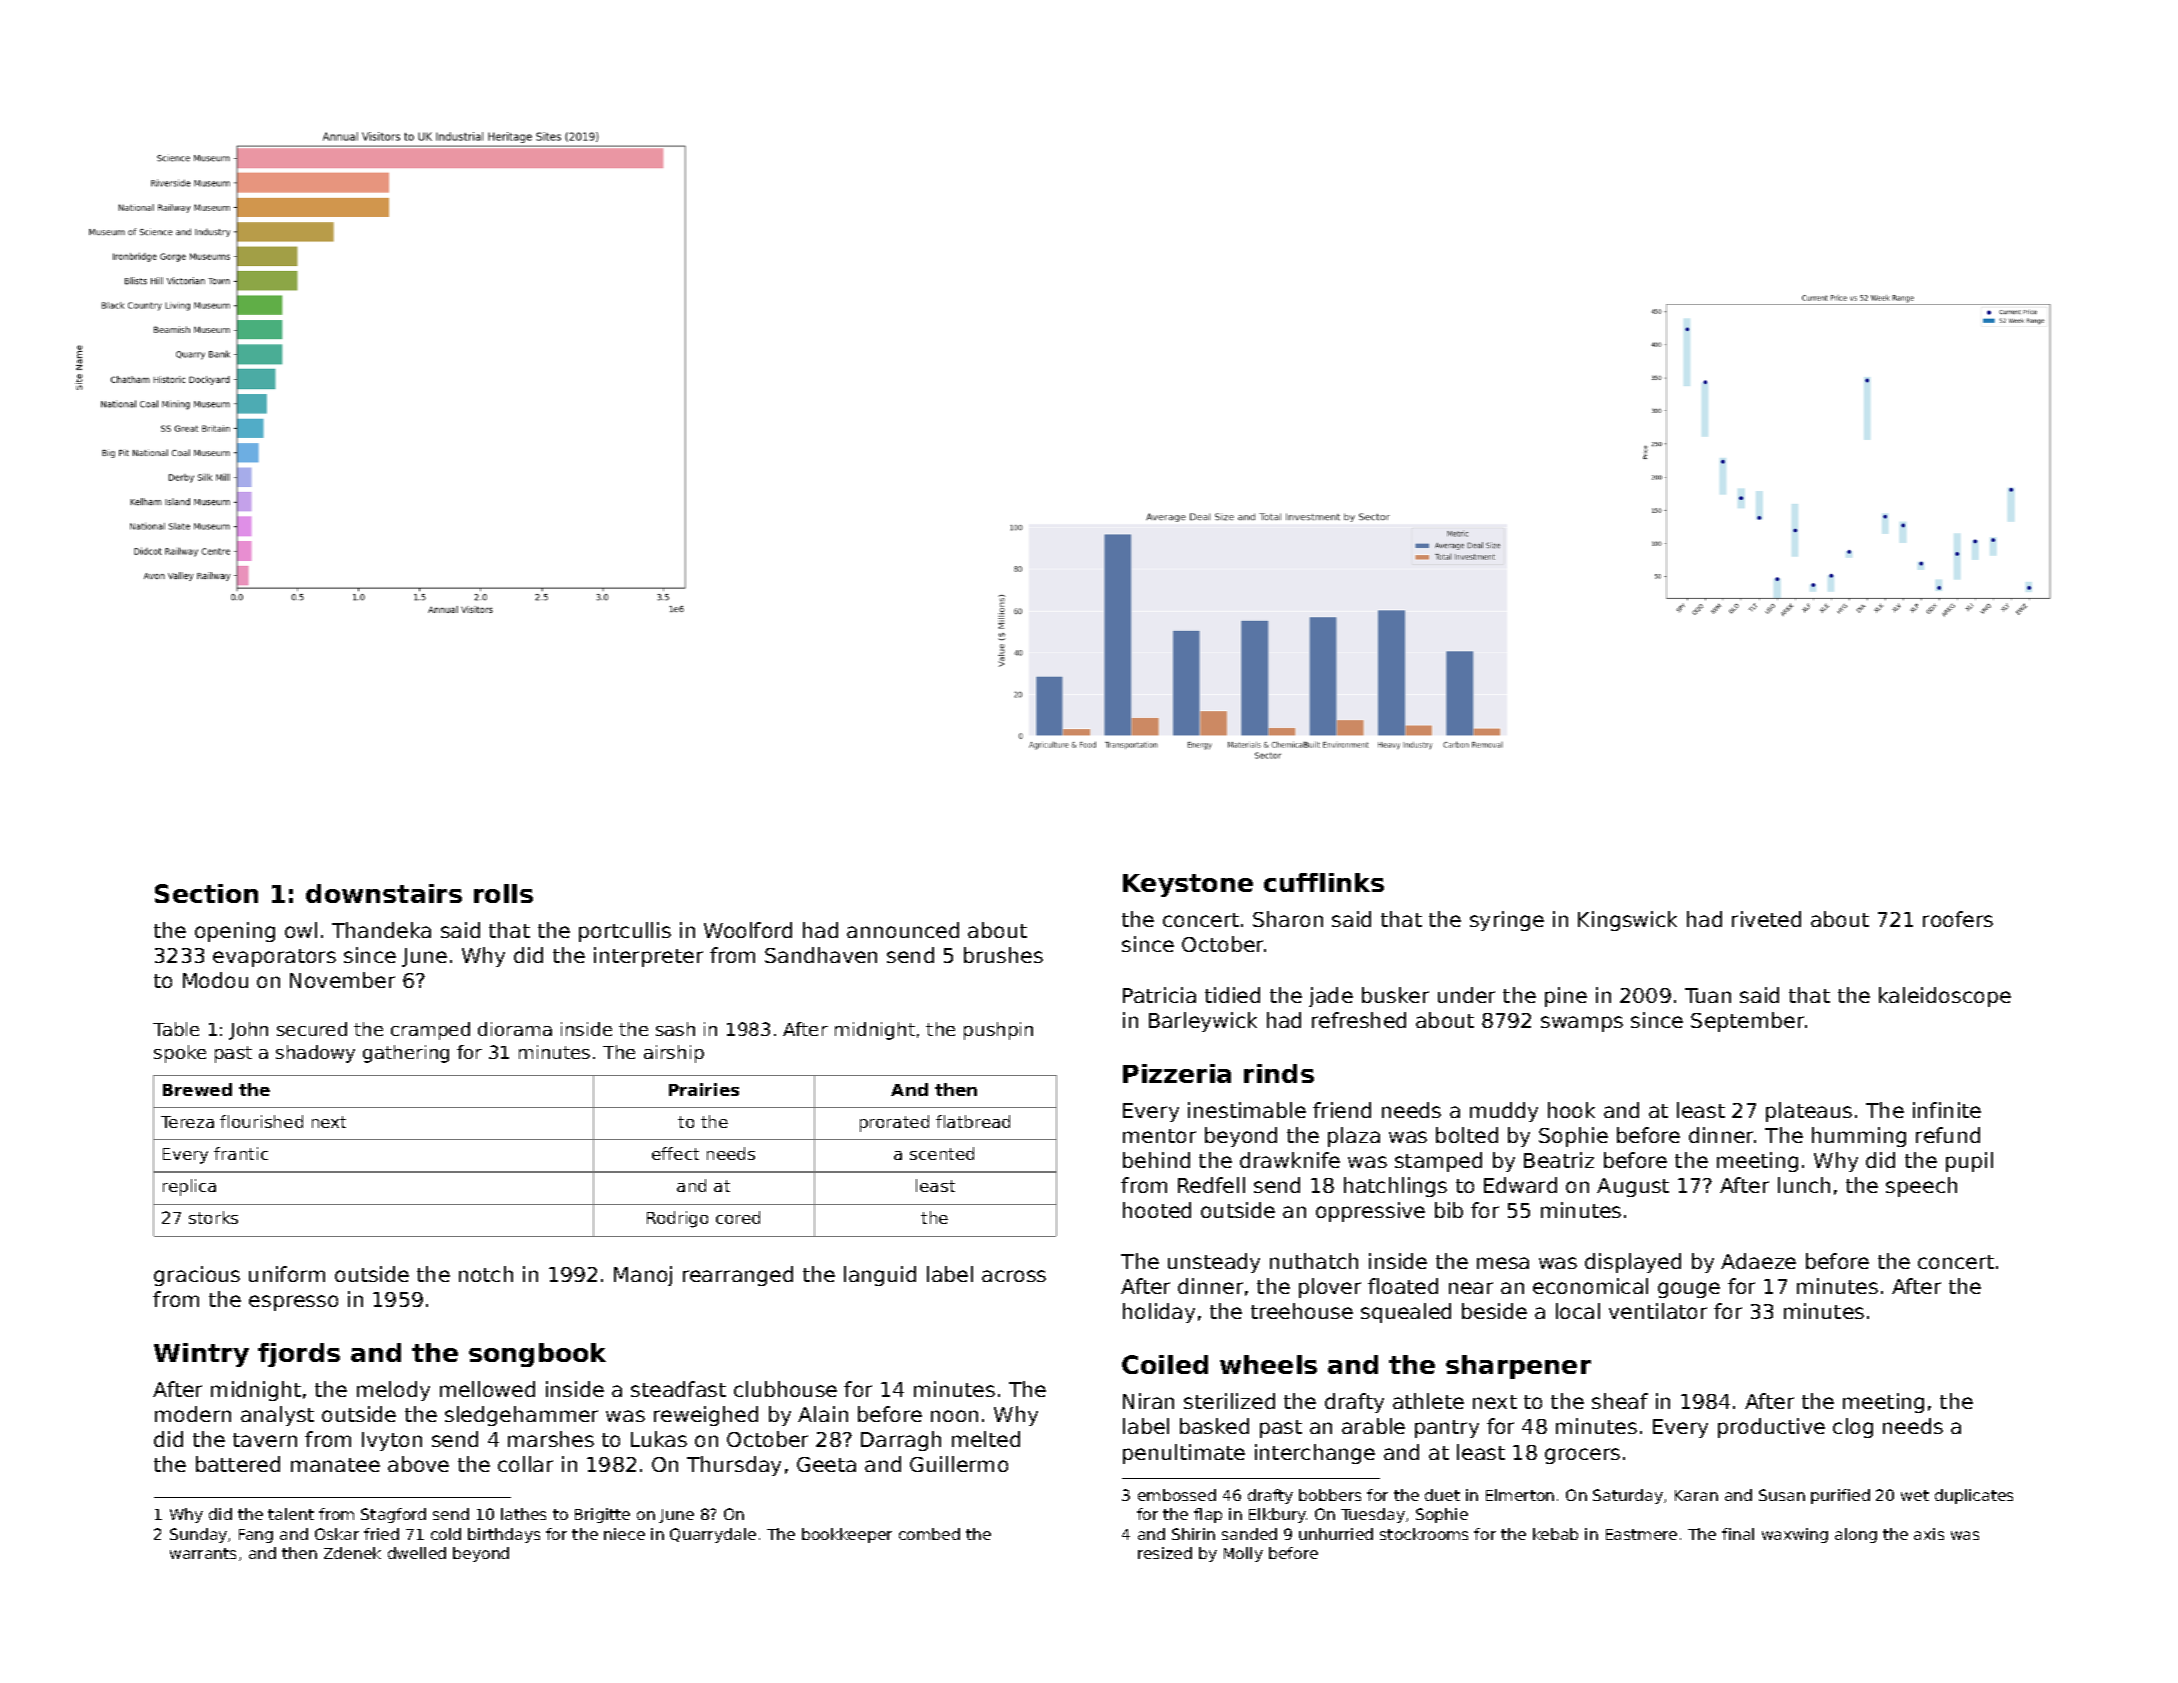 The image size is (2178, 1683). What do you see at coordinates (1658, 1311) in the page?
I see `ventilator` at bounding box center [1658, 1311].
